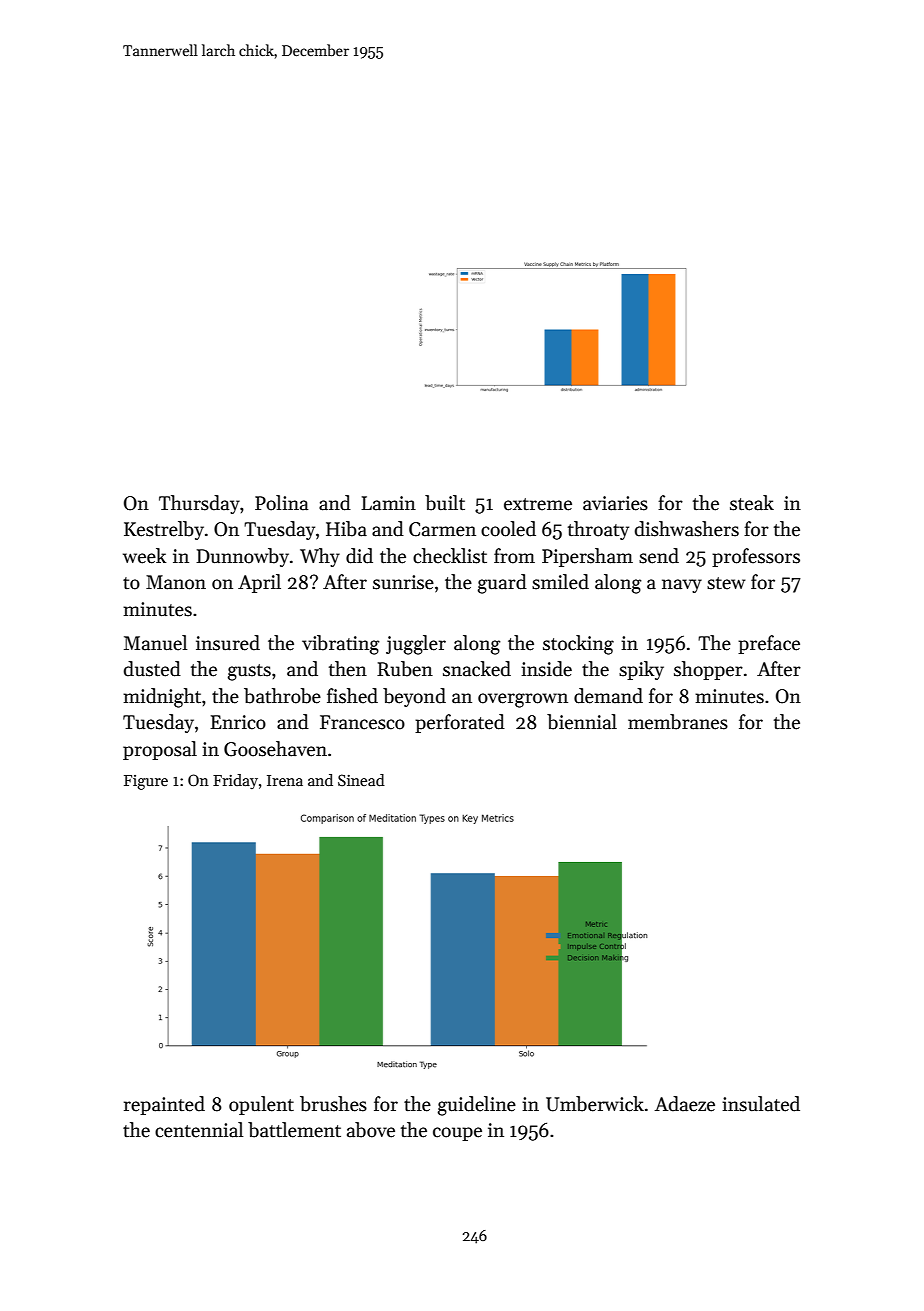  What do you see at coordinates (164, 530) in the image?
I see `Kestrelby` at bounding box center [164, 530].
